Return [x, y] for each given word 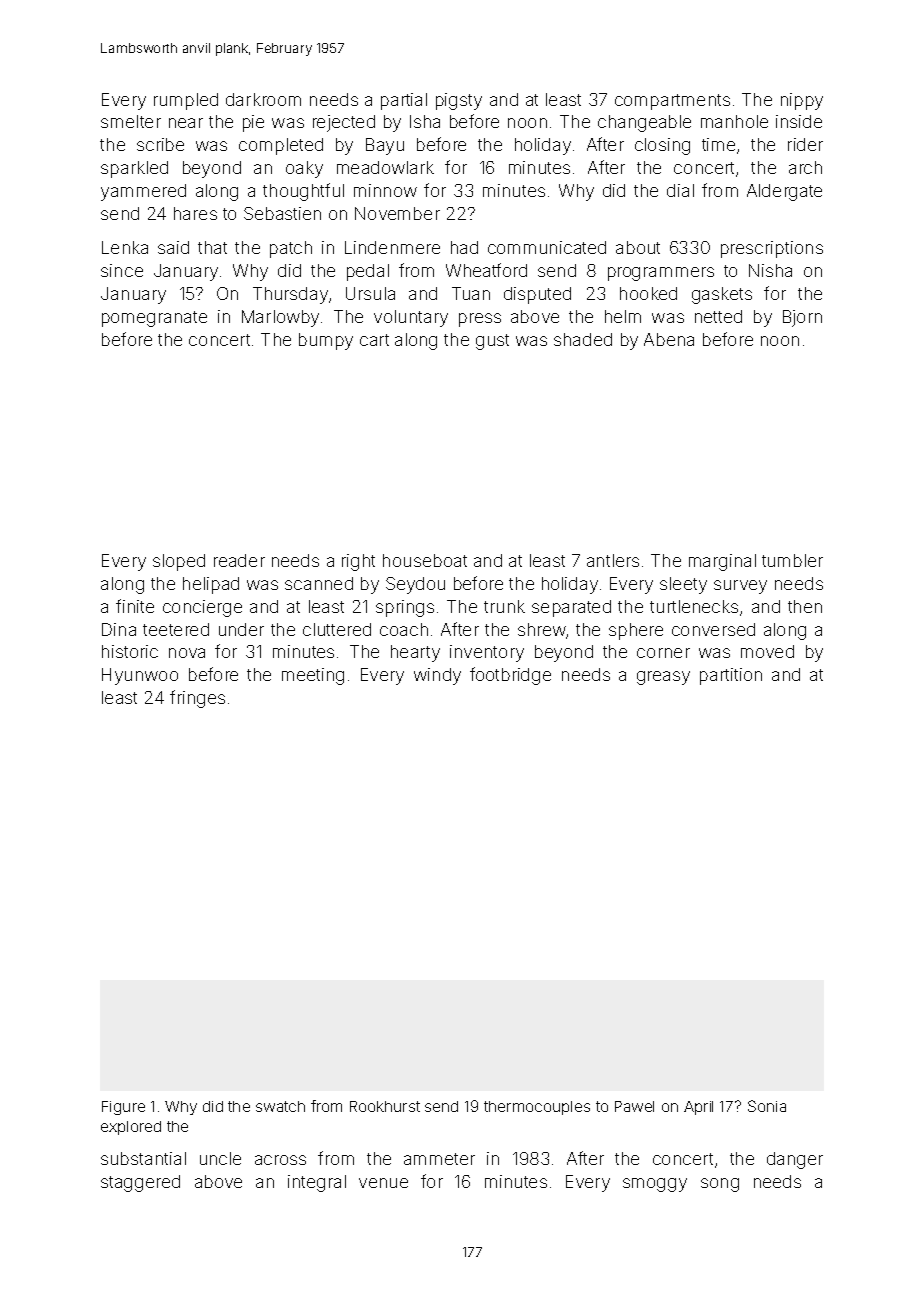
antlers [613, 560]
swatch [280, 1106]
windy [437, 676]
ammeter [439, 1159]
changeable [644, 123]
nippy [802, 101]
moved [767, 651]
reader [239, 560]
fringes [197, 699]
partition [731, 676]
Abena [669, 339]
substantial [143, 1158]
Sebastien [282, 213]
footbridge [510, 676]
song [720, 1185]
